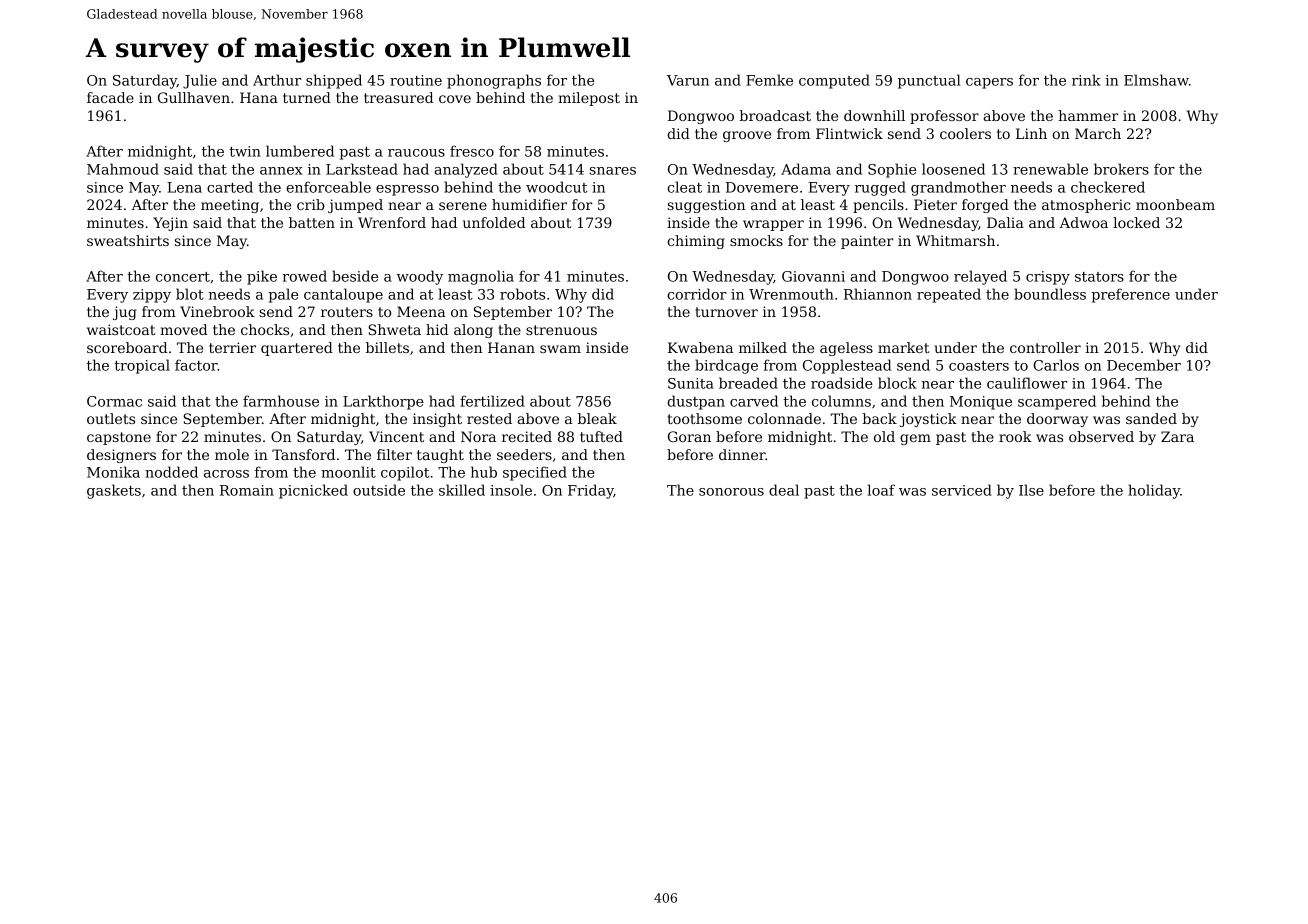  What do you see at coordinates (313, 491) in the document?
I see `picnicked` at bounding box center [313, 491].
